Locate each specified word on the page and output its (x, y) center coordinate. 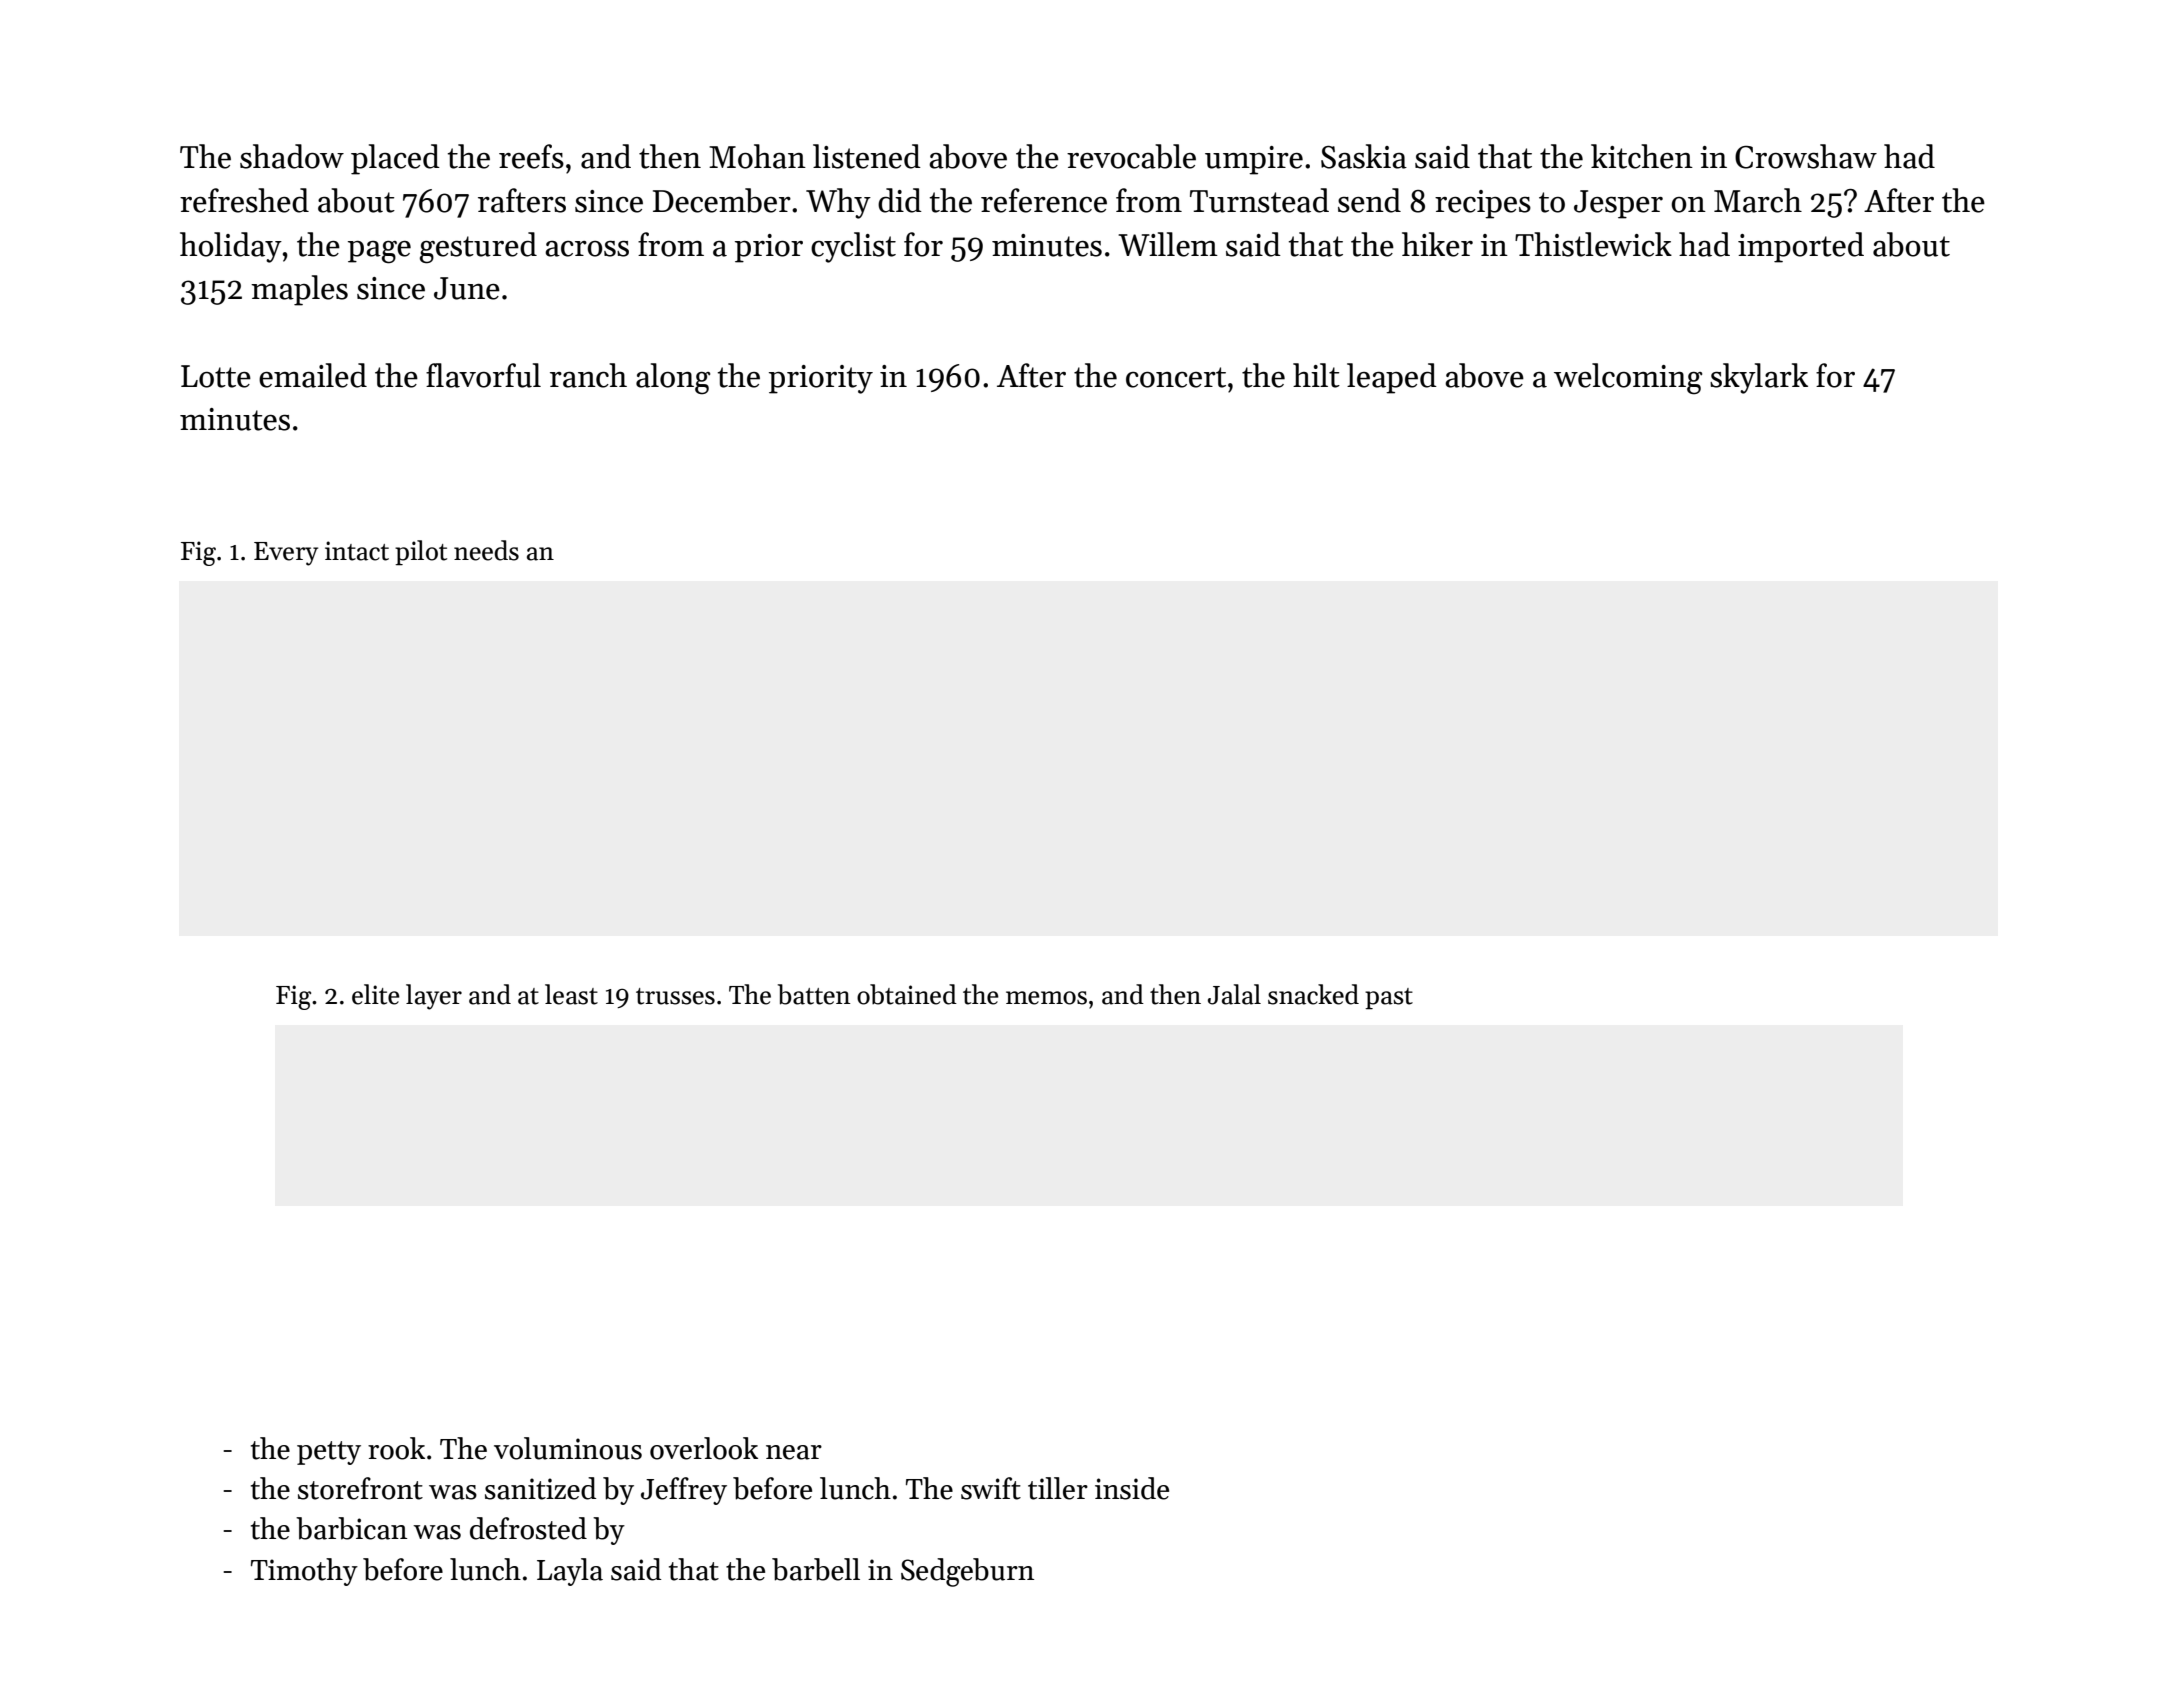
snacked (1313, 994)
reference (1044, 200)
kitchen (1642, 156)
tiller (1058, 1488)
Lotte (216, 376)
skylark (1759, 378)
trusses (675, 996)
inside (1132, 1488)
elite (376, 994)
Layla (570, 1572)
